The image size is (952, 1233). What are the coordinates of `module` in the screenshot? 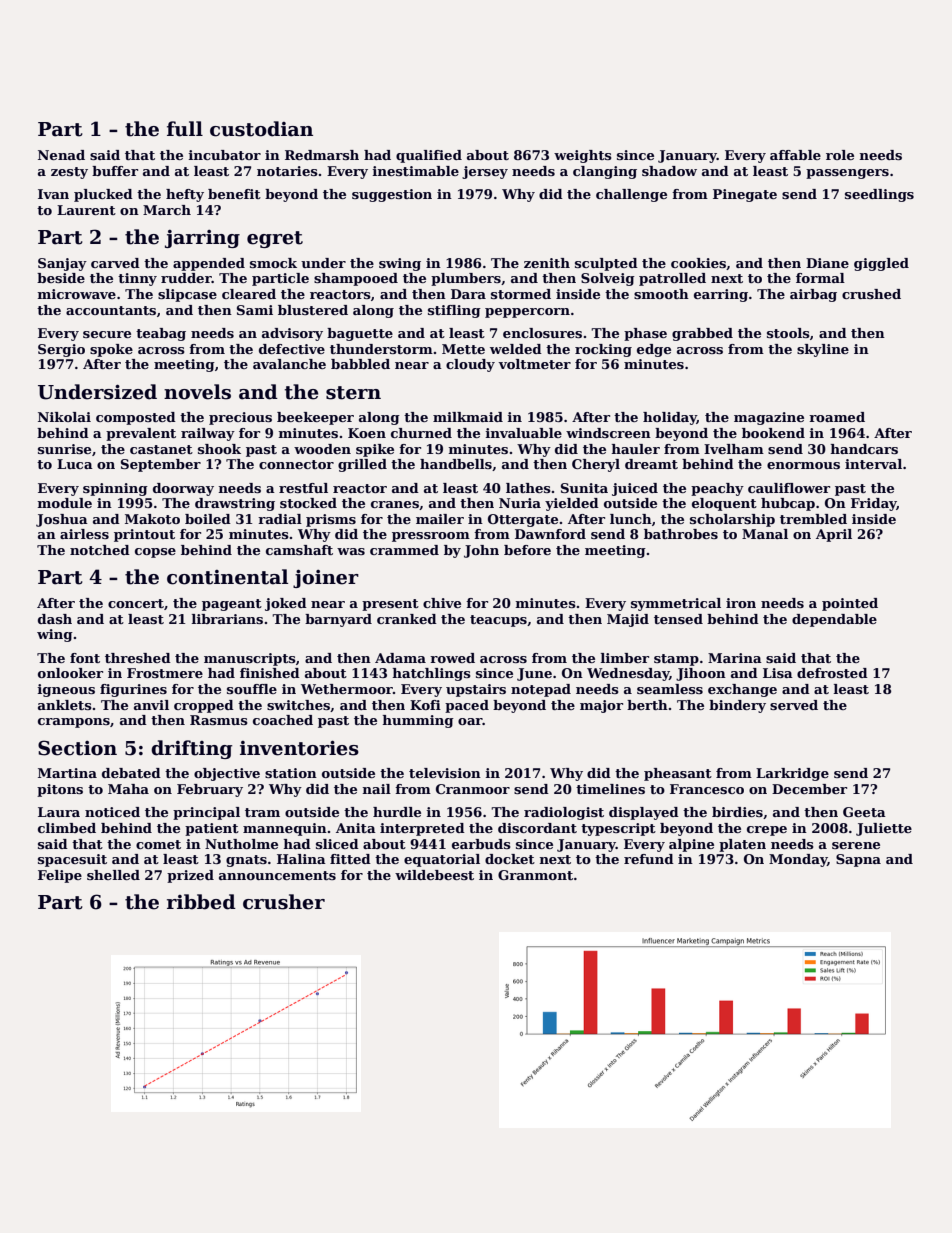 It's located at (64, 503).
